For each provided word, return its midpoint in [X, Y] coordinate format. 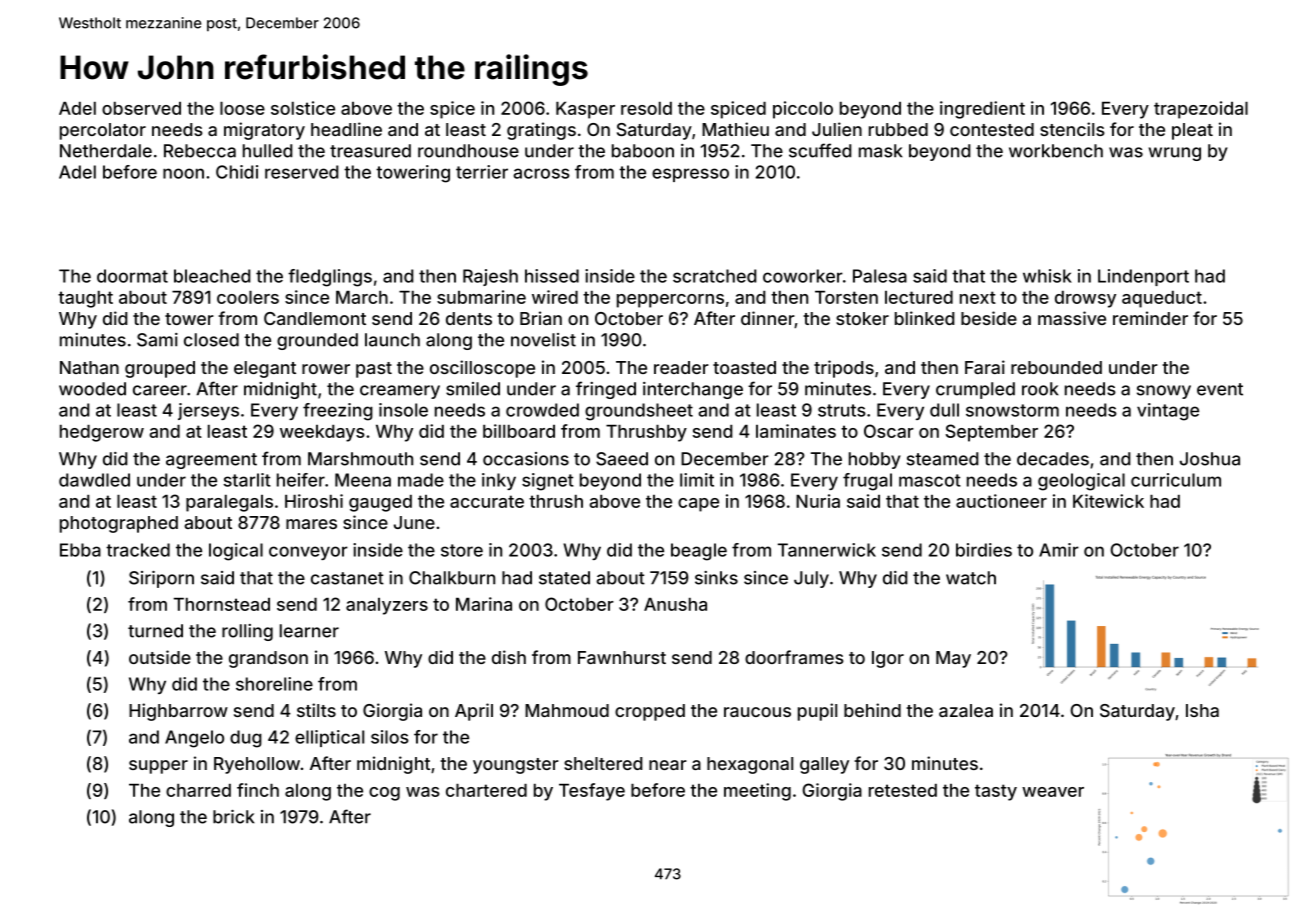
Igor [888, 659]
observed [141, 108]
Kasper [585, 110]
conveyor [308, 553]
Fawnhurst [622, 657]
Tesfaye [592, 792]
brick [233, 817]
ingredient [982, 110]
